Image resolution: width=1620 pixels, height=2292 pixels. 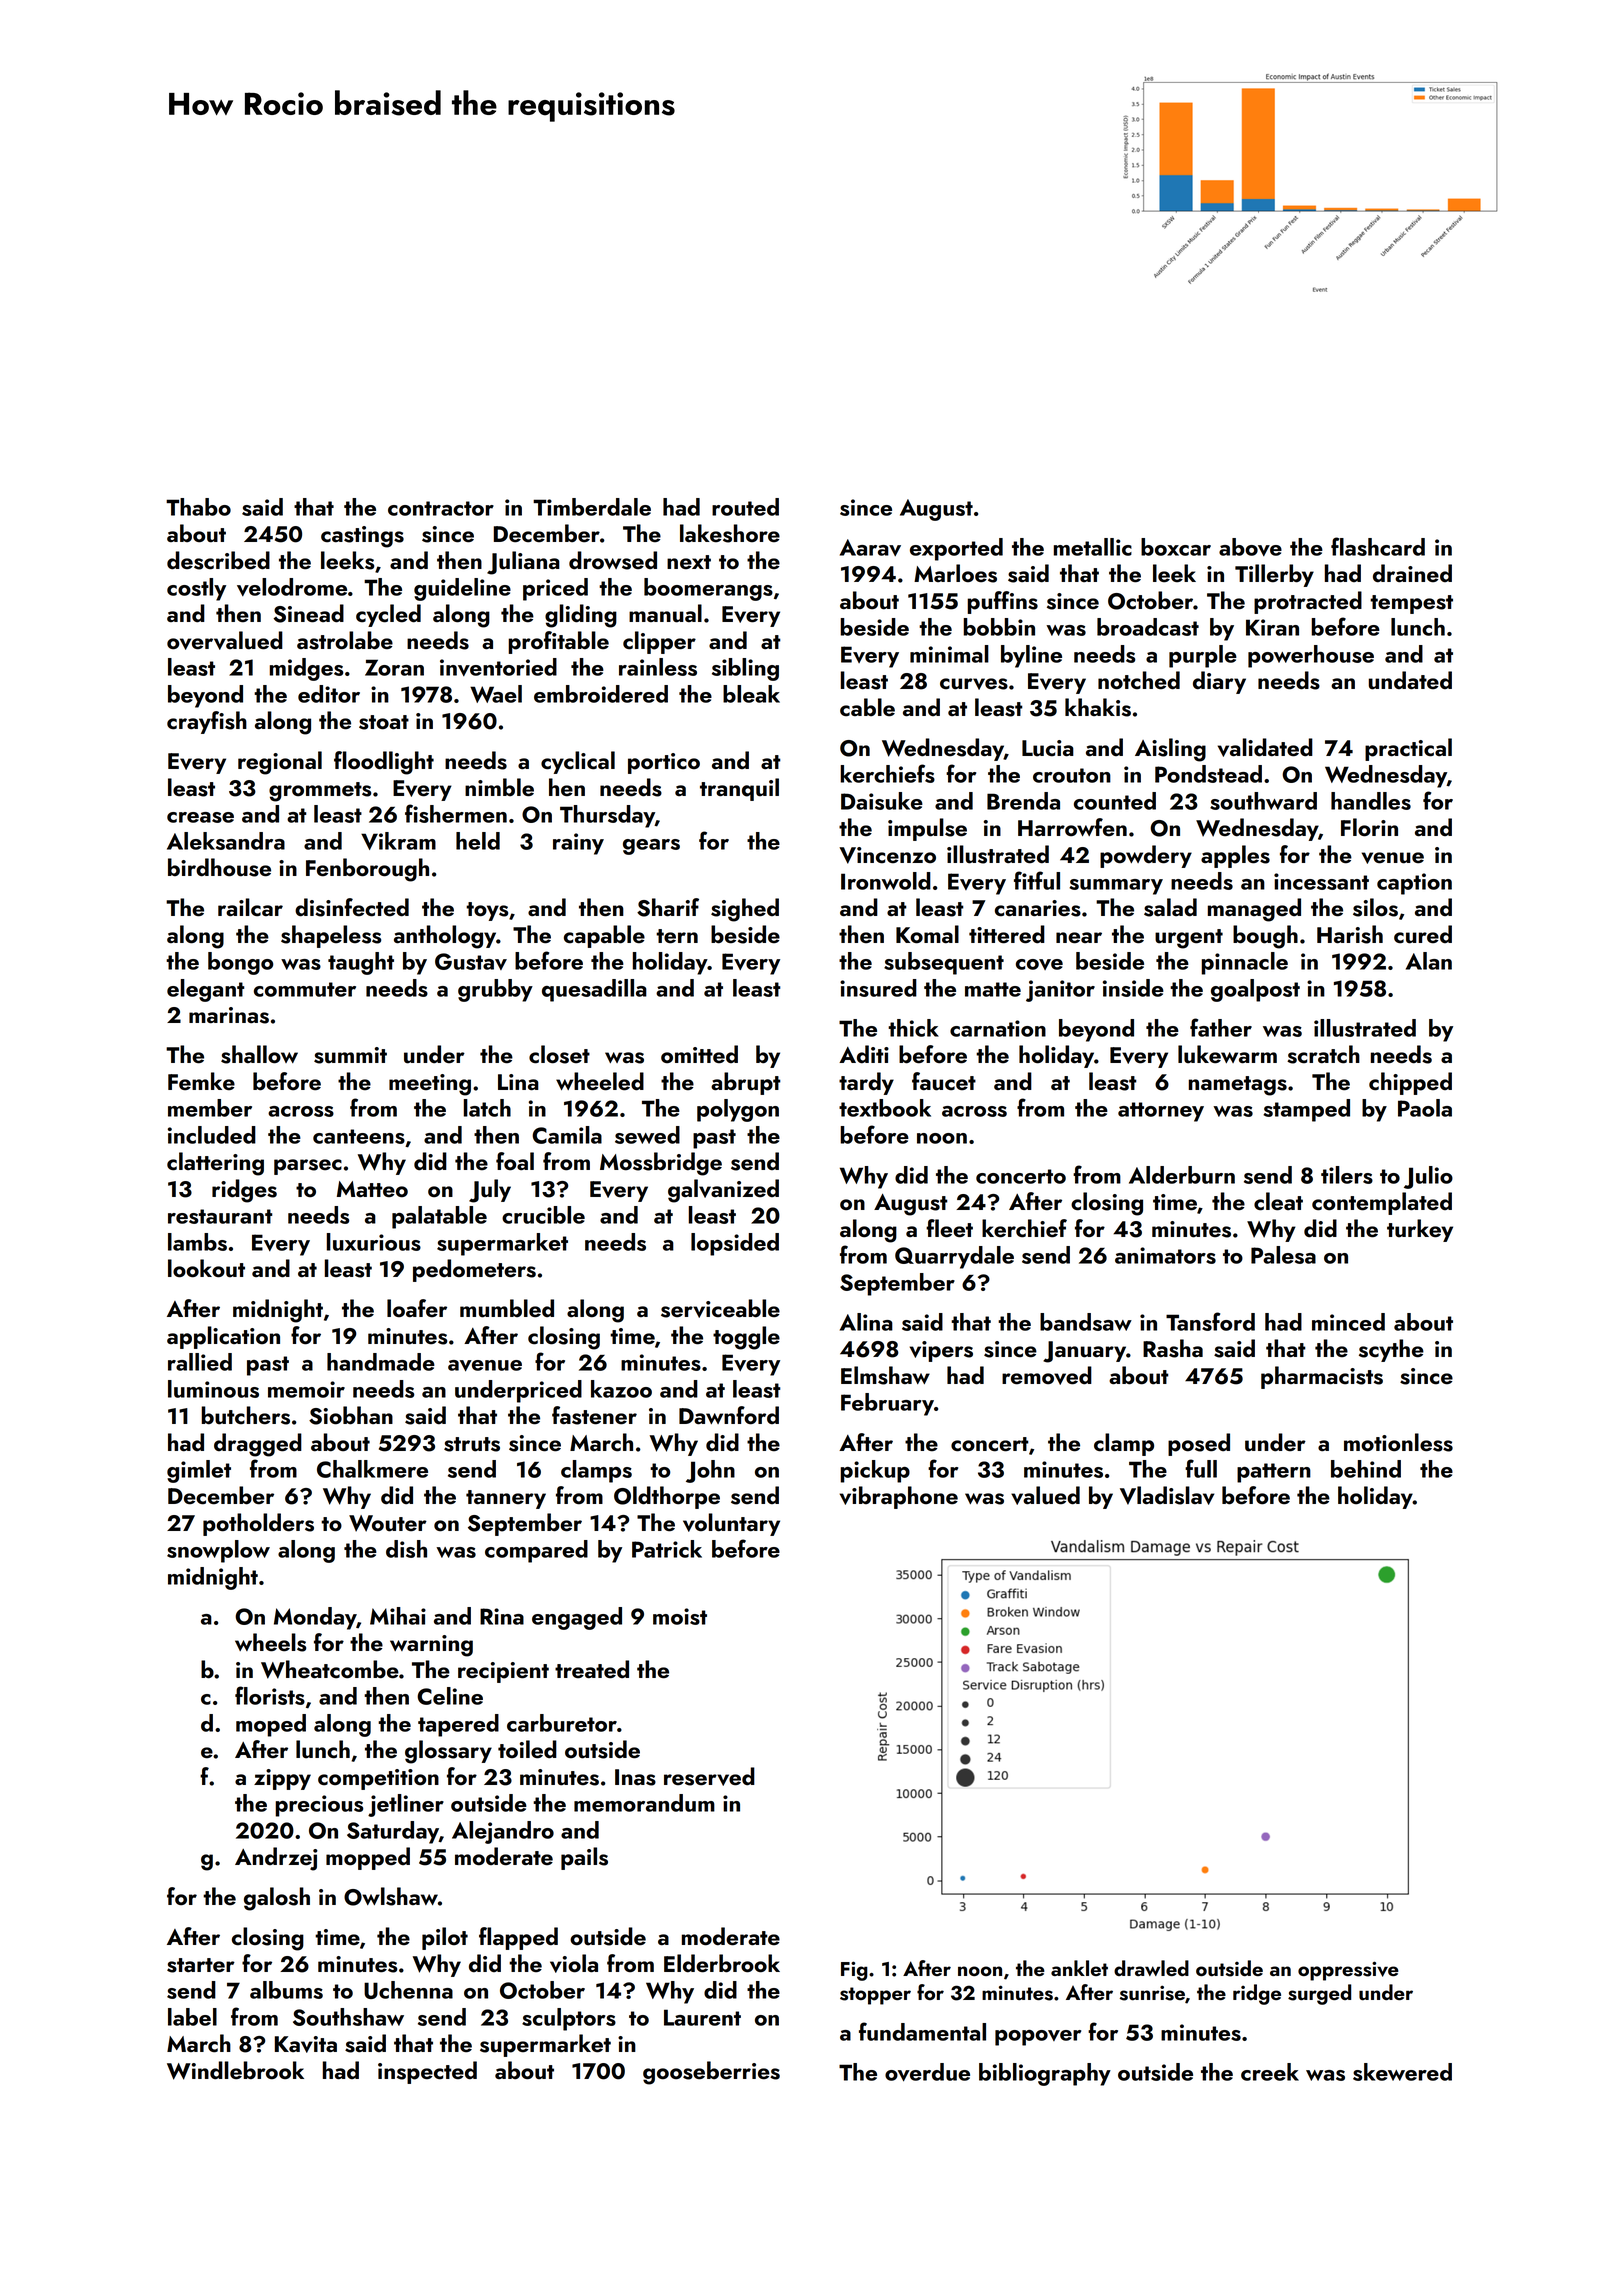 I want to click on Thabo, so click(x=198, y=507).
